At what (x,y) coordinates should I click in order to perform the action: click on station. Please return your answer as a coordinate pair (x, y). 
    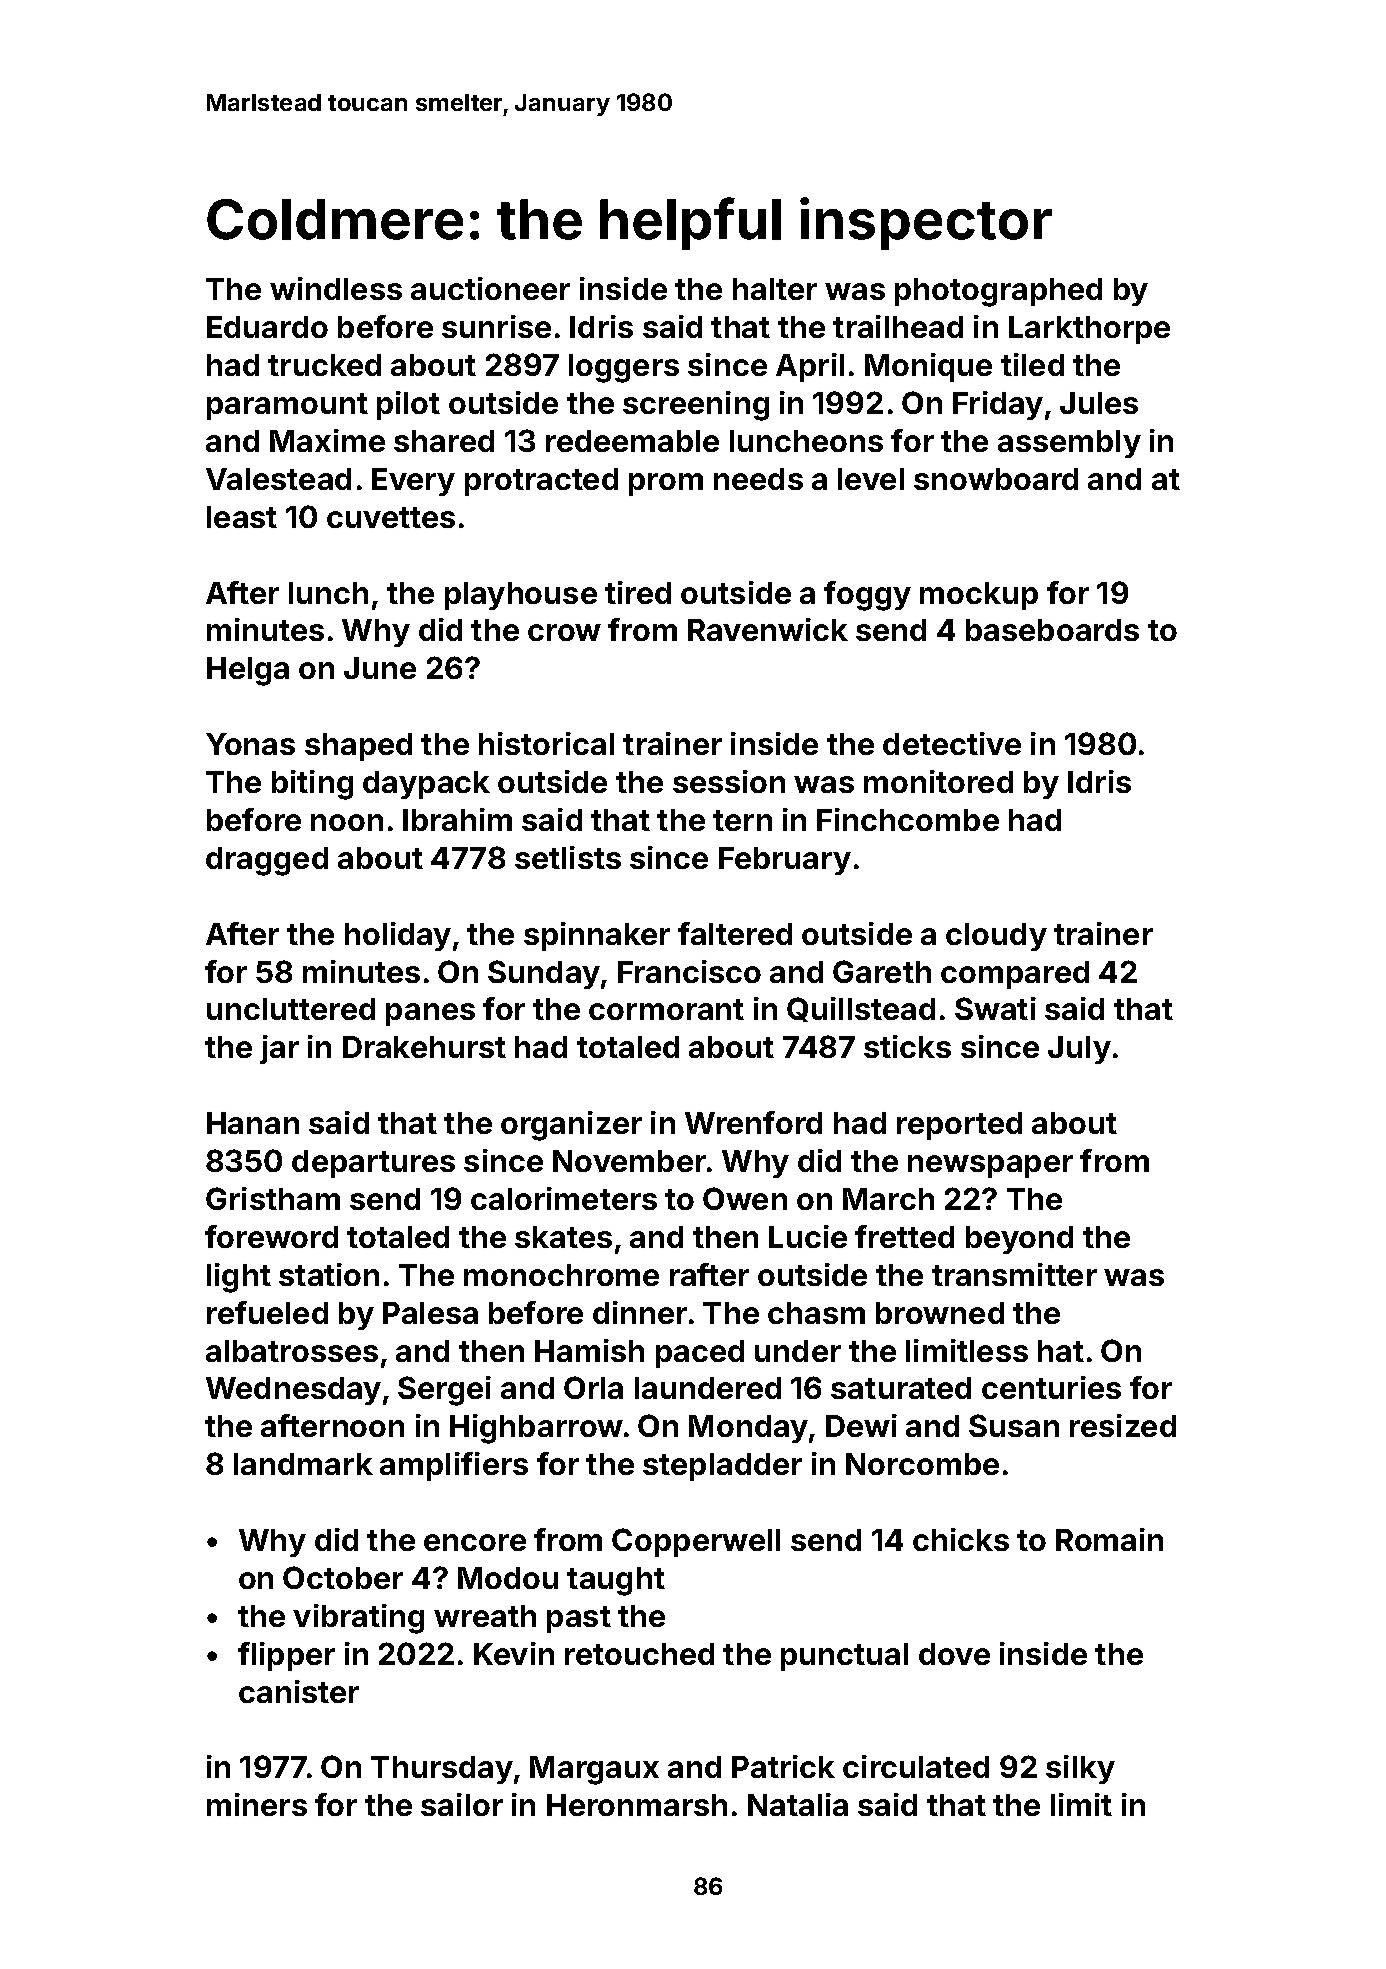
    Looking at the image, I should click on (329, 1274).
